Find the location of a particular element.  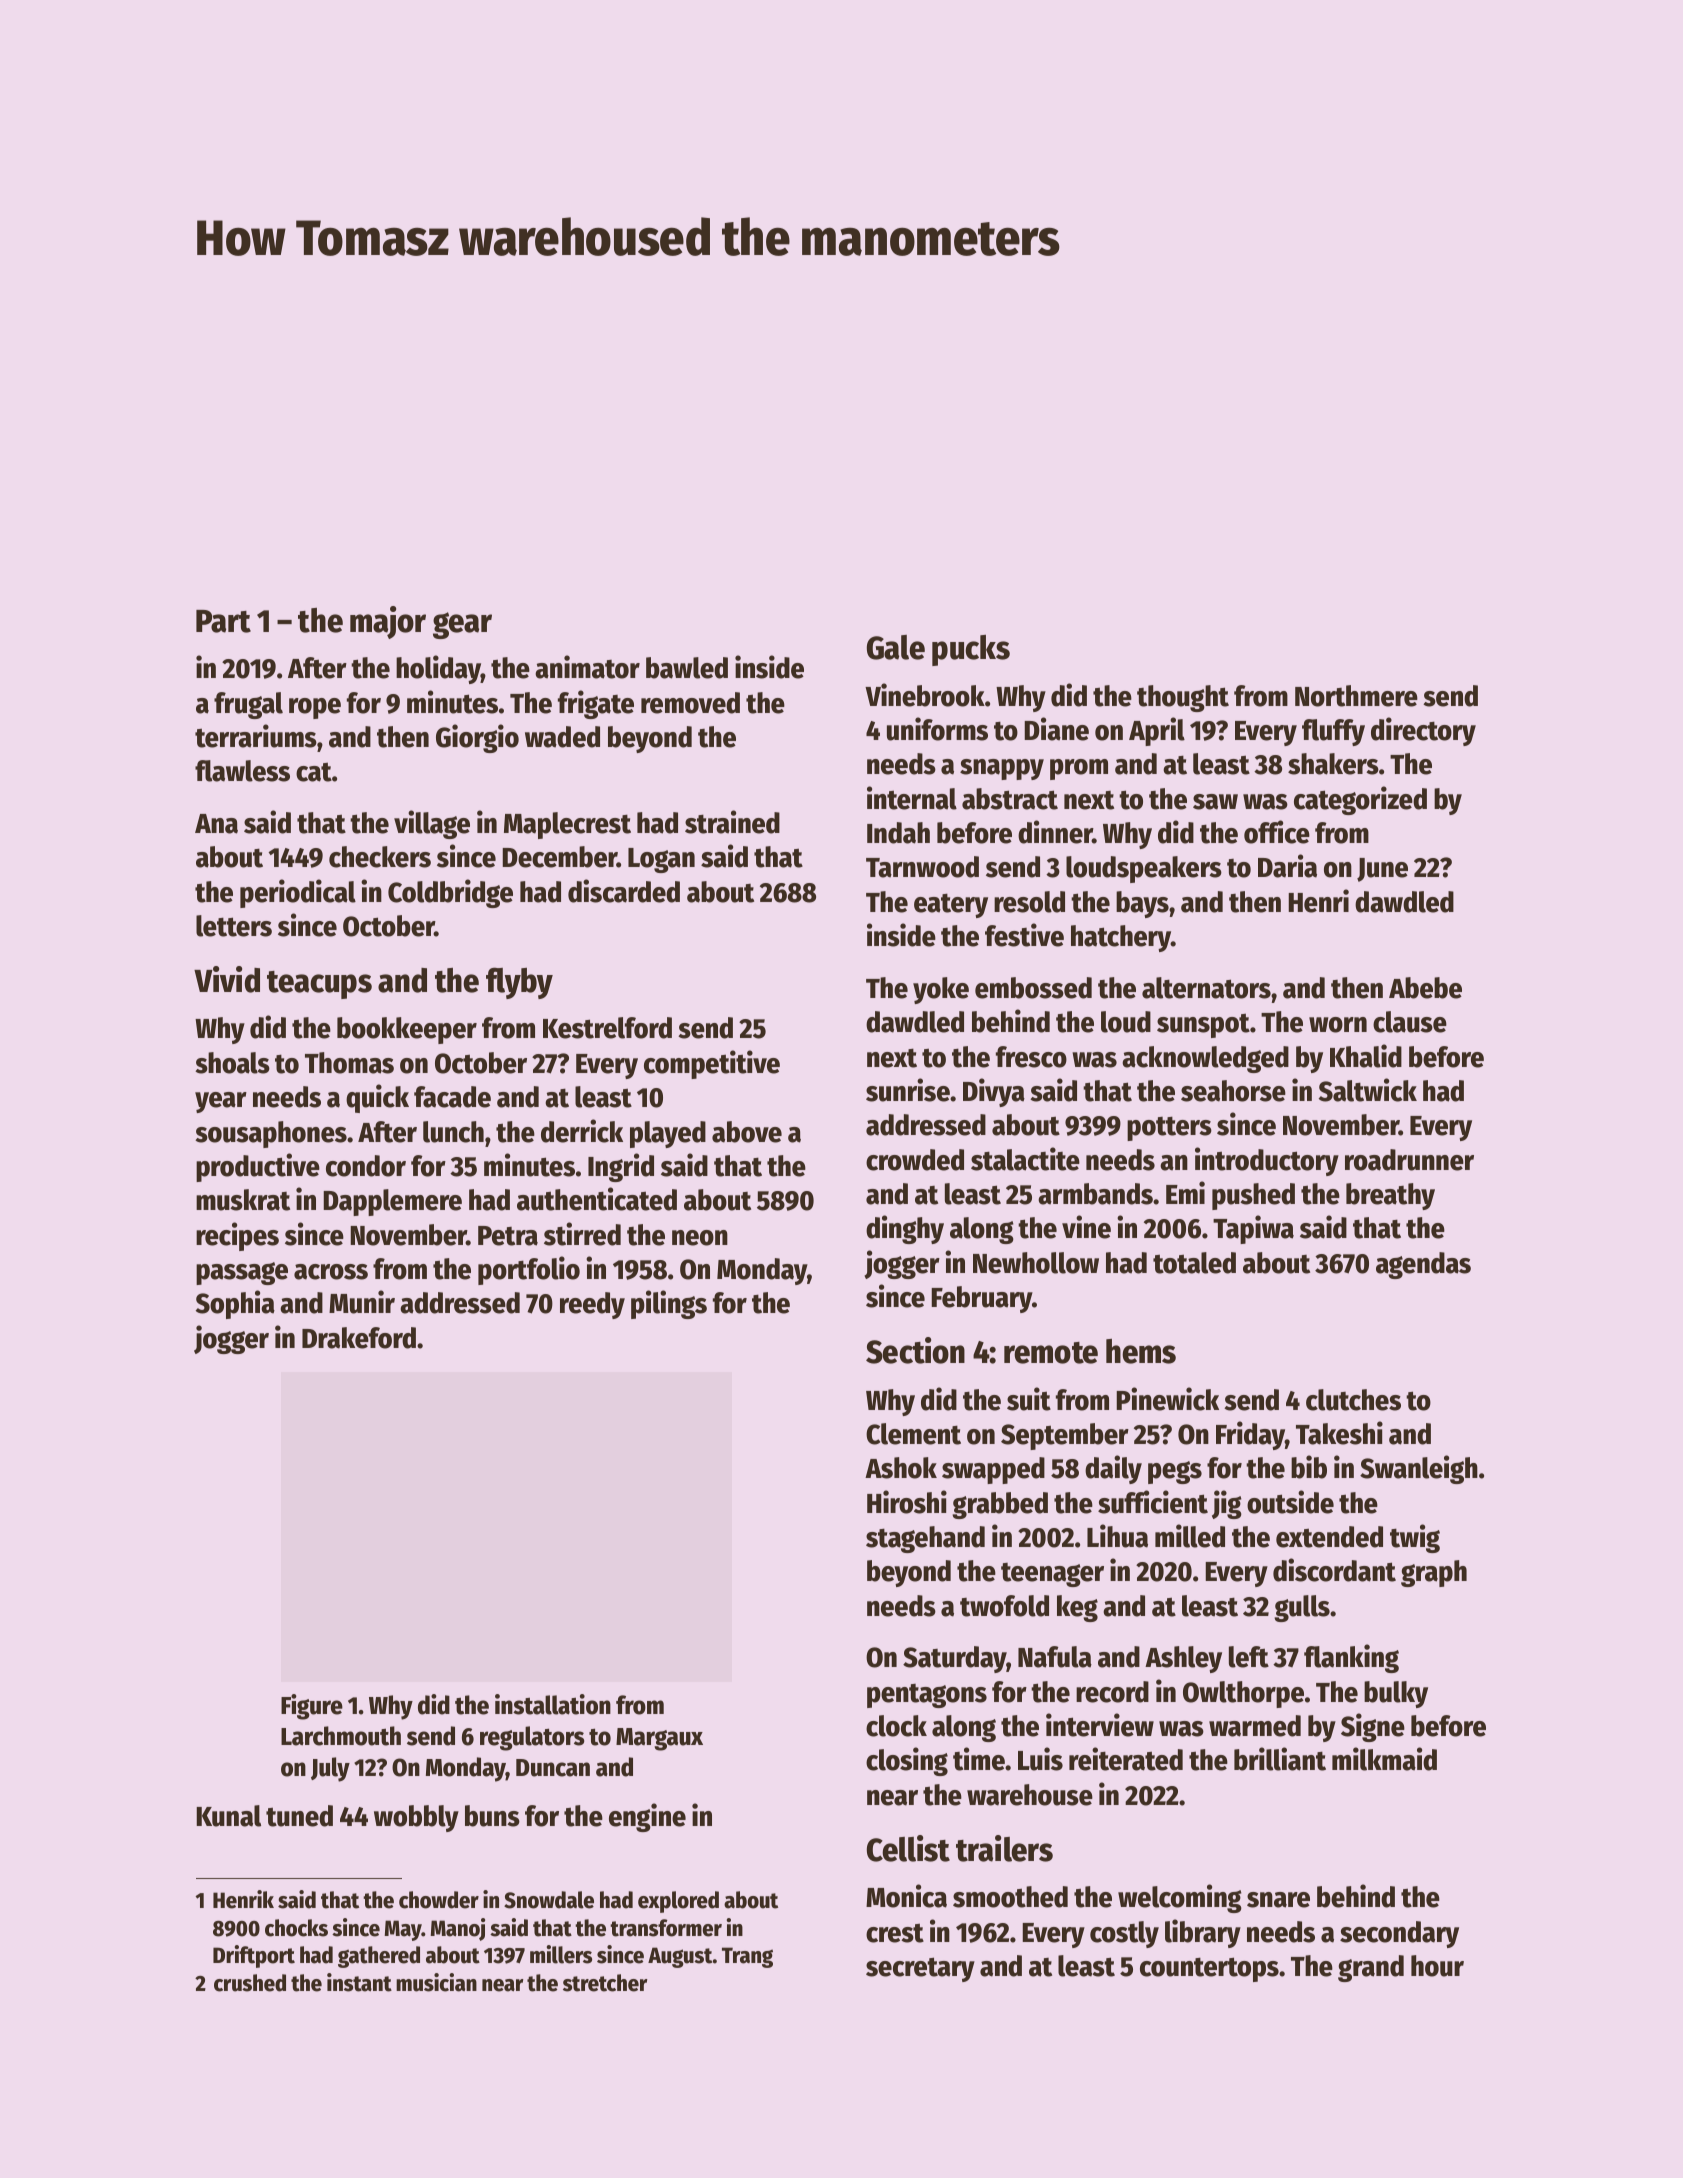

teenager is located at coordinates (1052, 1575).
